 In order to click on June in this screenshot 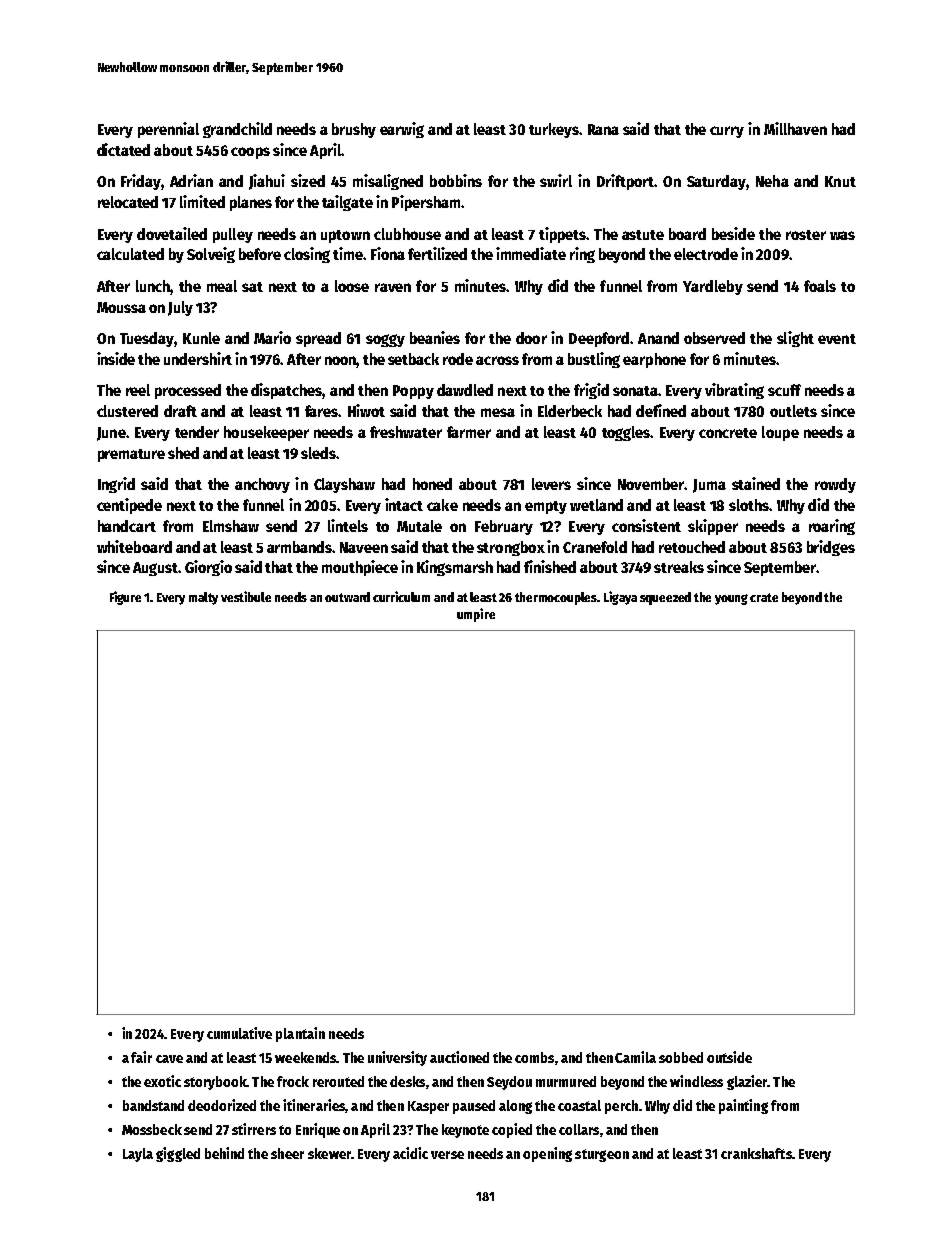, I will do `click(111, 434)`.
